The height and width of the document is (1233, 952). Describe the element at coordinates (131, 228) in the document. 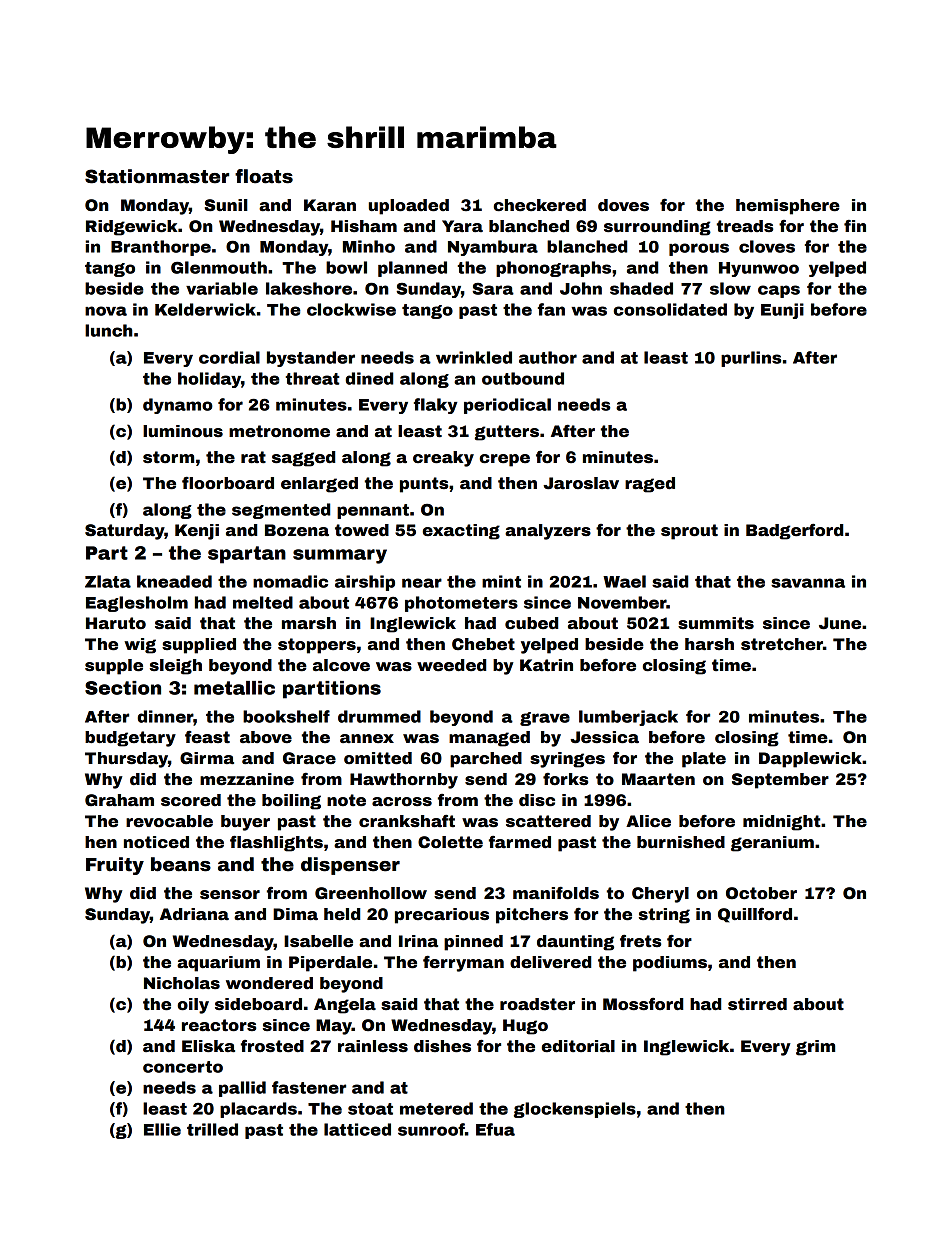

I see `Ridgewick` at that location.
